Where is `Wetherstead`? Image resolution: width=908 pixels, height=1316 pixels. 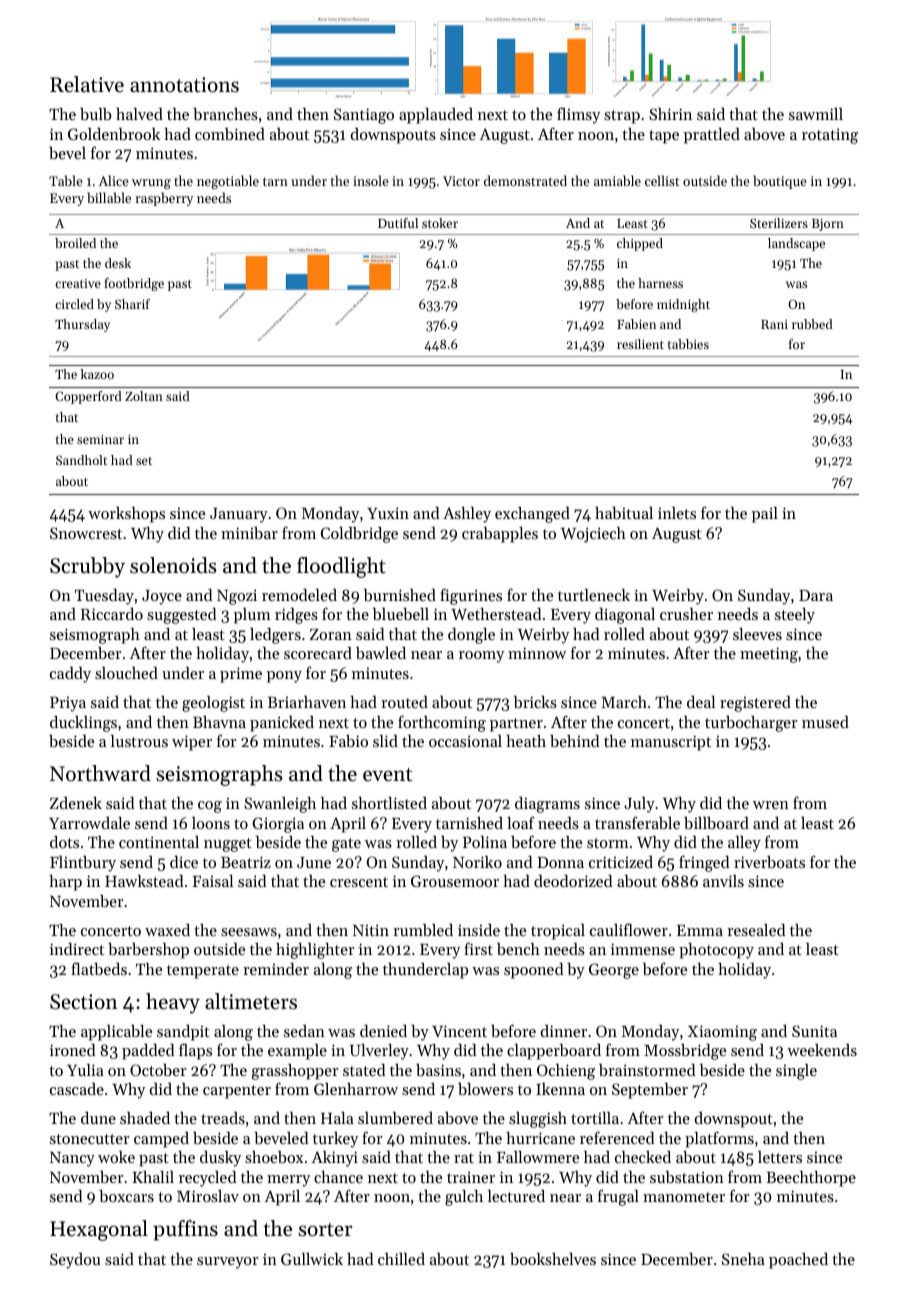
Wetherstead is located at coordinates (496, 614).
